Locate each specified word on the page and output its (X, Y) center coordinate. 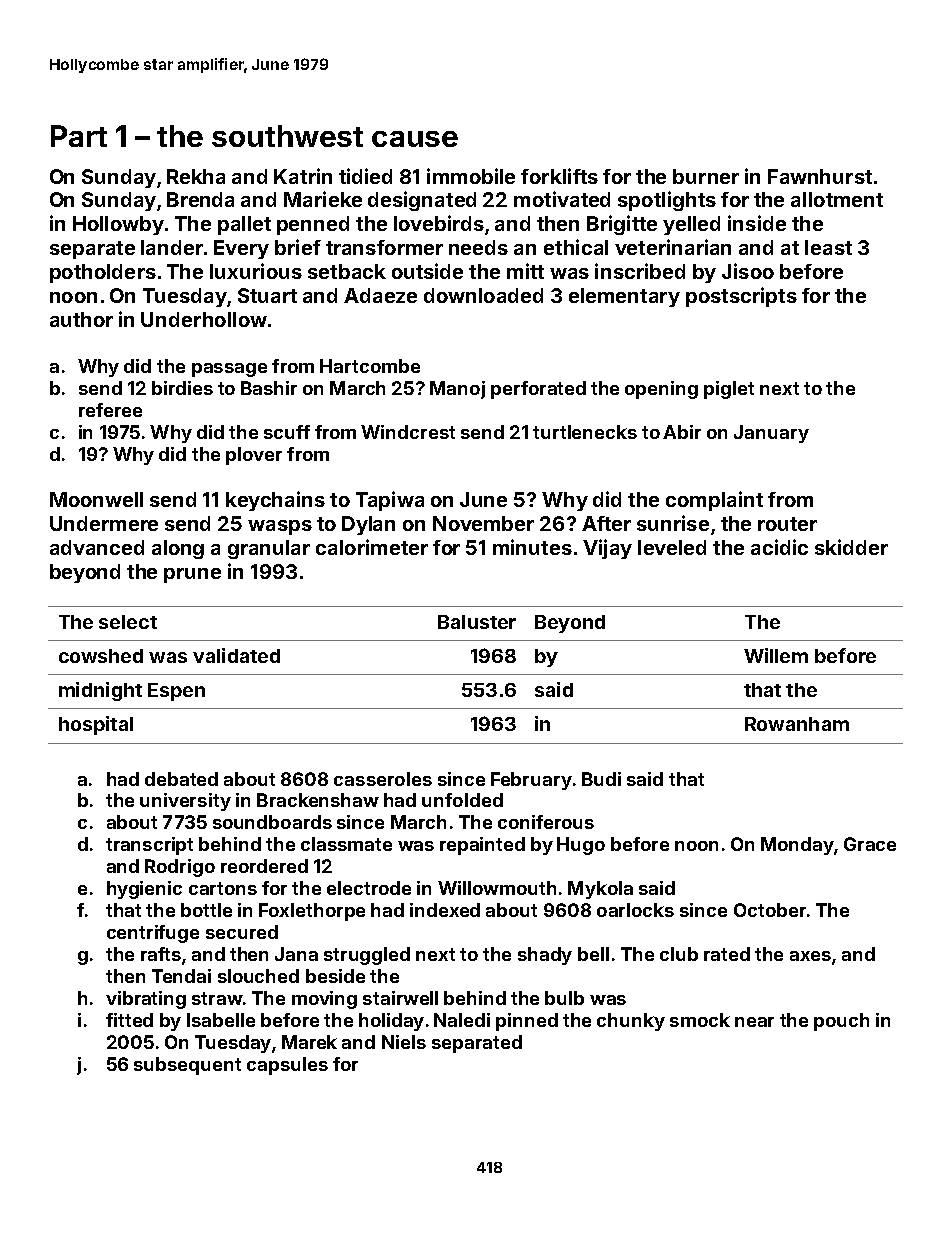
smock (700, 1020)
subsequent (187, 1066)
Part (79, 136)
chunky (631, 1022)
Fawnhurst (820, 176)
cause (415, 139)
